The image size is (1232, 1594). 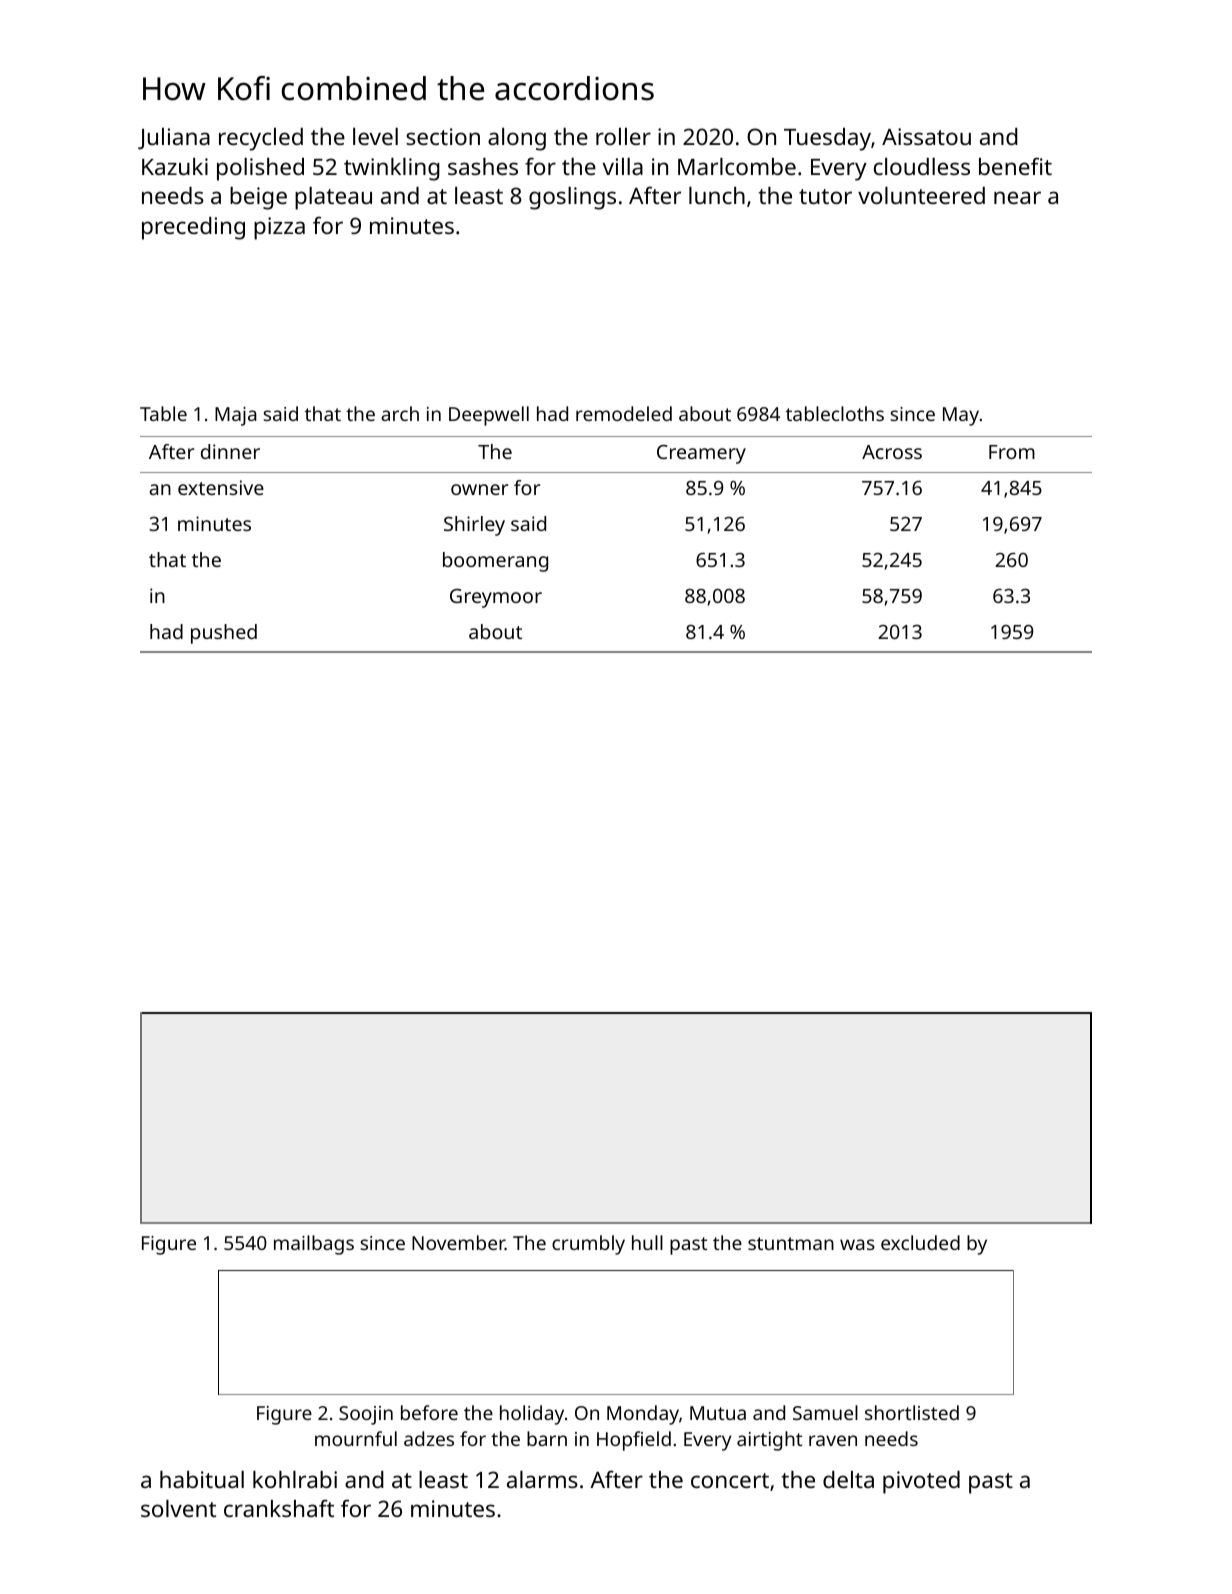 What do you see at coordinates (730, 1480) in the document?
I see `concert` at bounding box center [730, 1480].
